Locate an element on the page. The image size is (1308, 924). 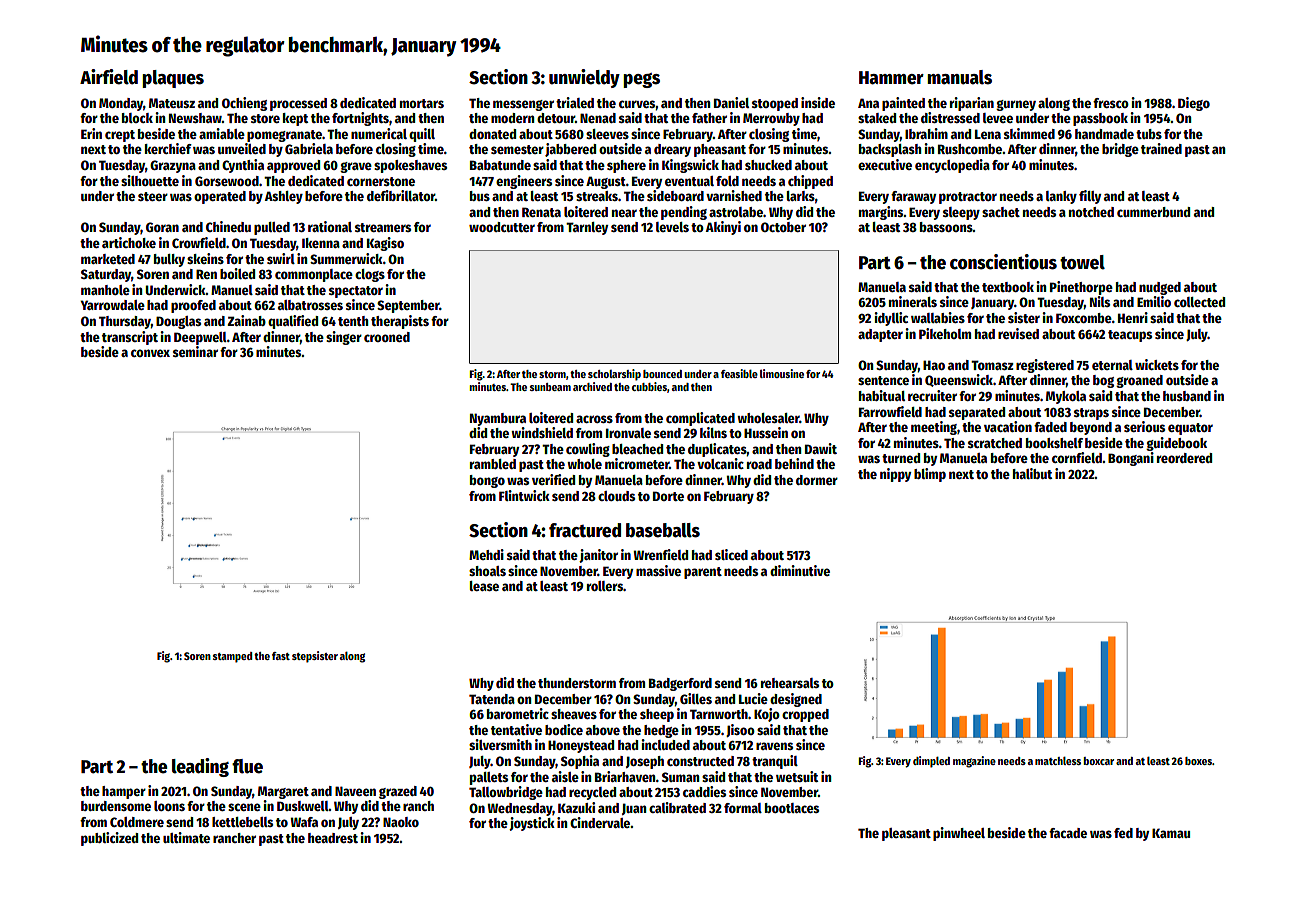
Yarrowdale is located at coordinates (112, 305).
